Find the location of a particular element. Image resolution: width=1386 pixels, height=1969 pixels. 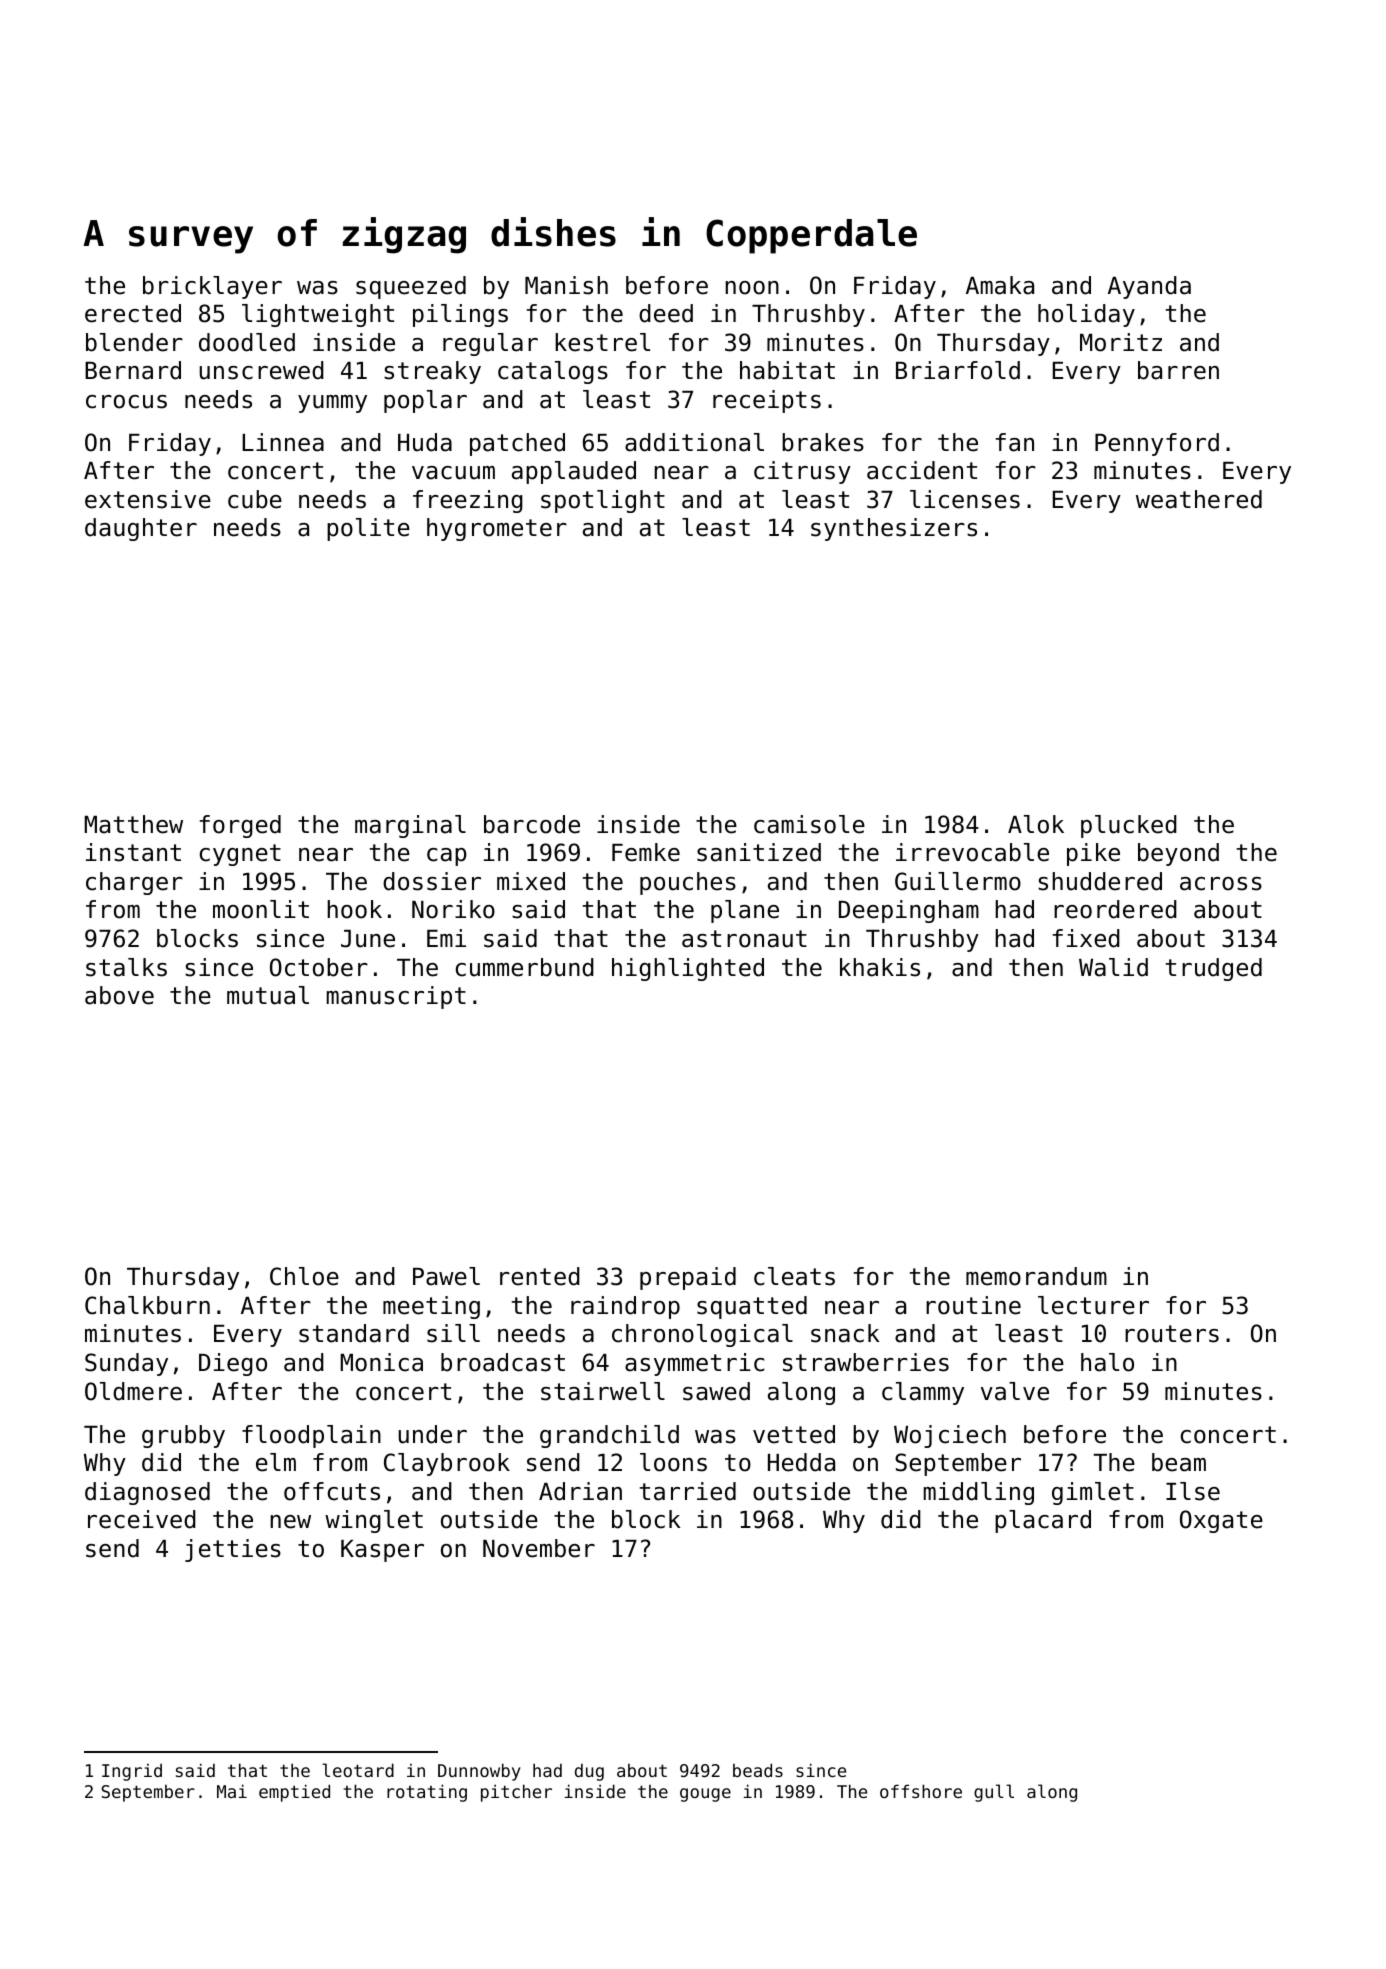

highlighted is located at coordinates (688, 969).
